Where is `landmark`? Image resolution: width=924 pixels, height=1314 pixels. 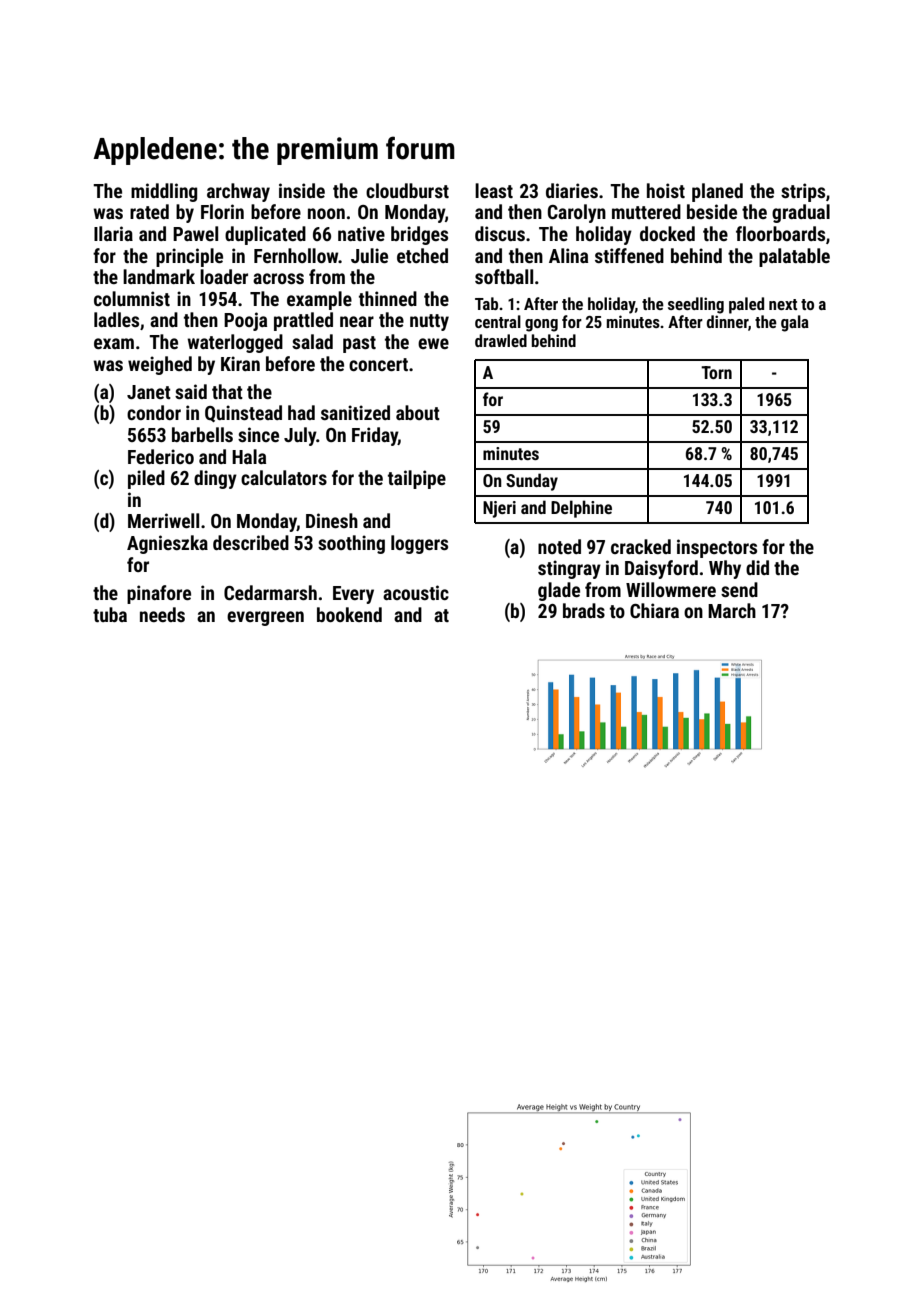
landmark is located at coordinates (159, 276).
